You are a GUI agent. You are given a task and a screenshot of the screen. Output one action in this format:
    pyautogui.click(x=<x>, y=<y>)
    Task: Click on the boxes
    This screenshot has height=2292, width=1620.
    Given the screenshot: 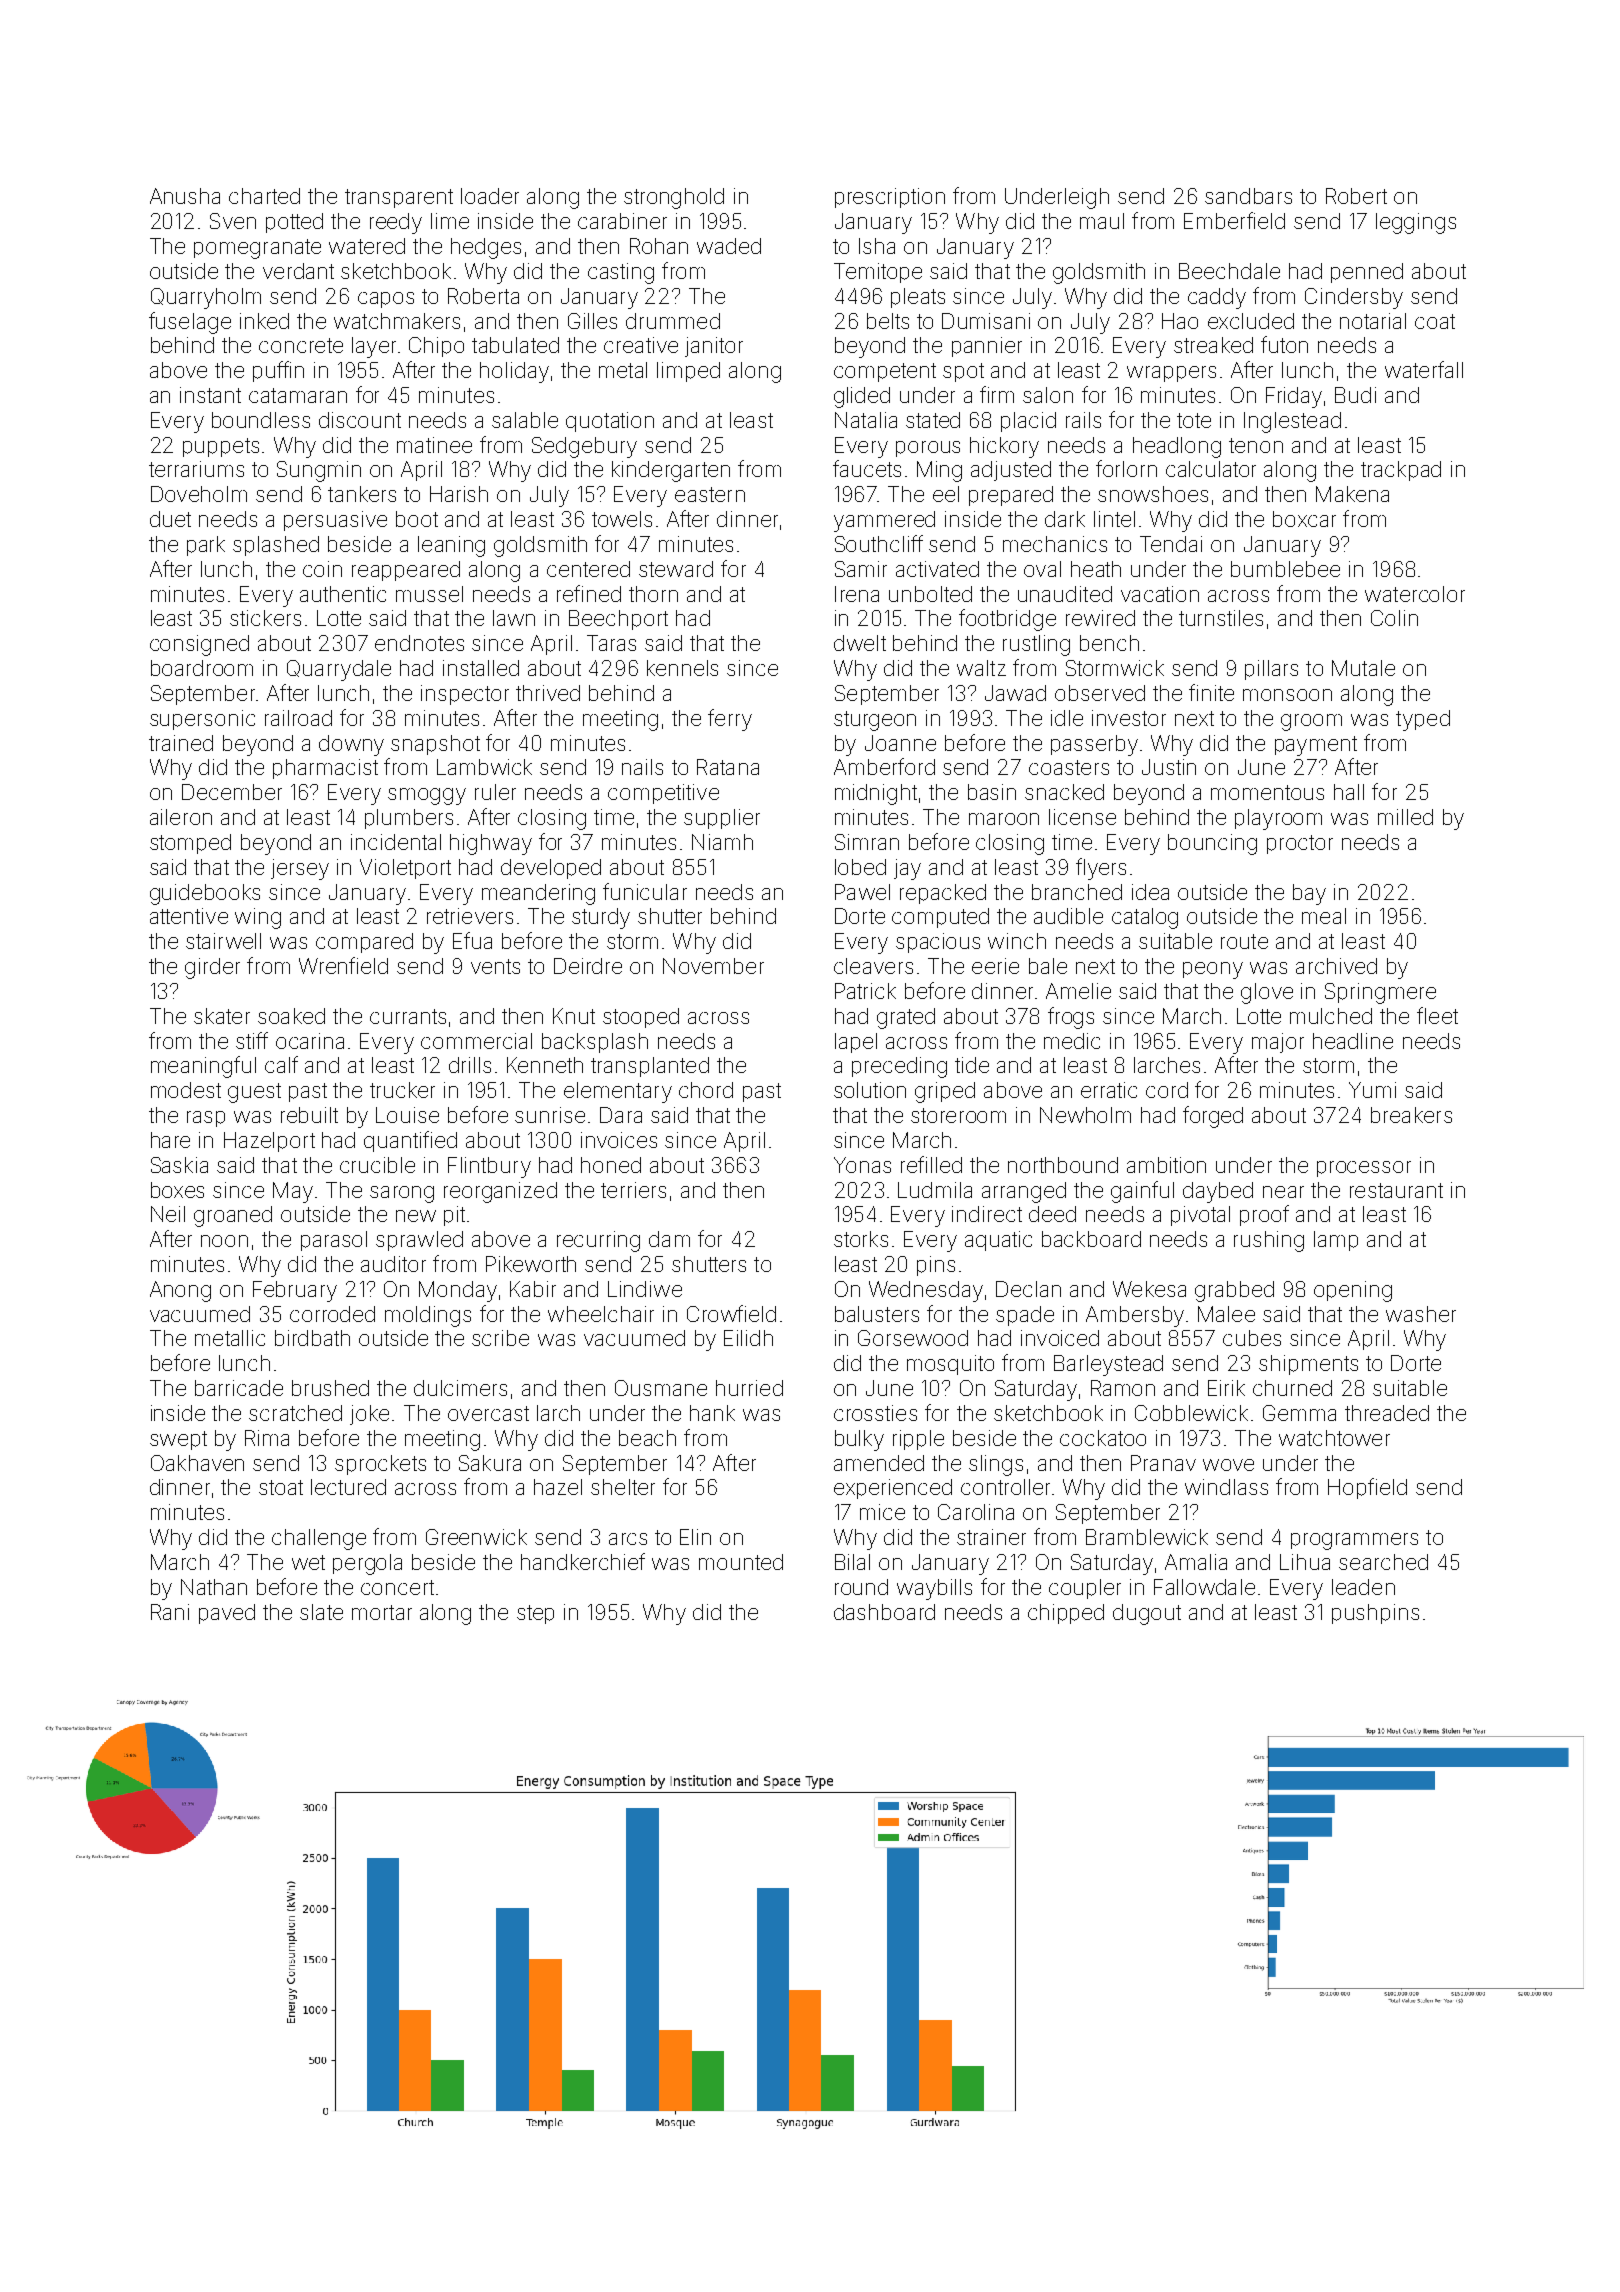 What is the action you would take?
    pyautogui.click(x=177, y=1190)
